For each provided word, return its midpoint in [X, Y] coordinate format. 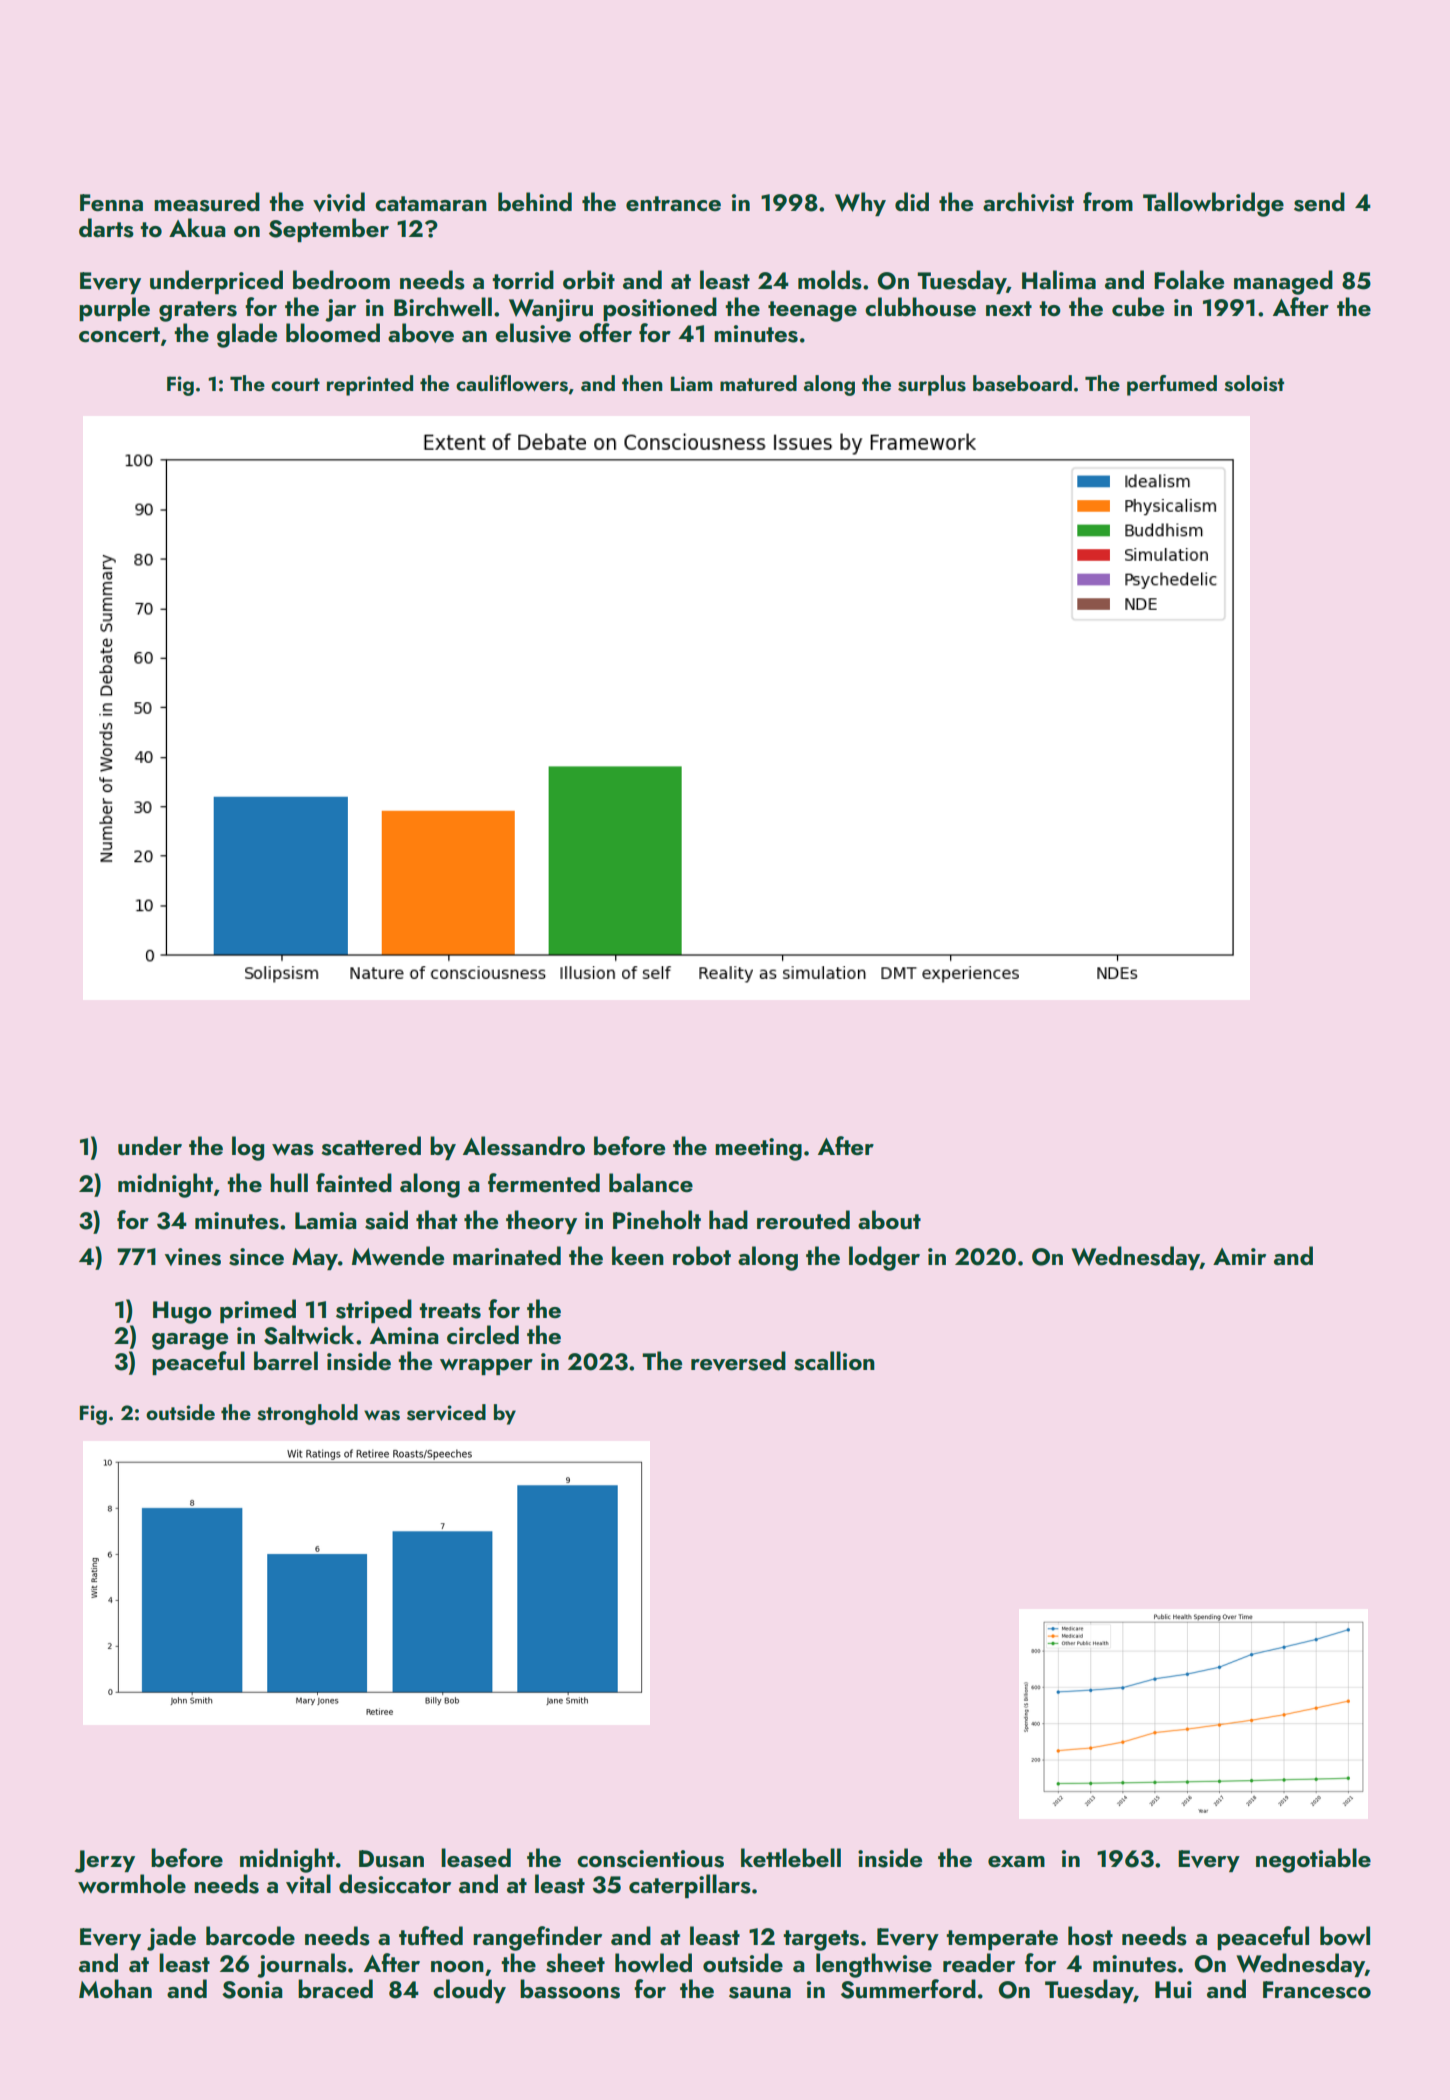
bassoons [570, 1989]
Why [860, 204]
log [248, 1148]
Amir [1239, 1256]
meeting [758, 1149]
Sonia [252, 1990]
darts [106, 228]
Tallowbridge [1213, 204]
